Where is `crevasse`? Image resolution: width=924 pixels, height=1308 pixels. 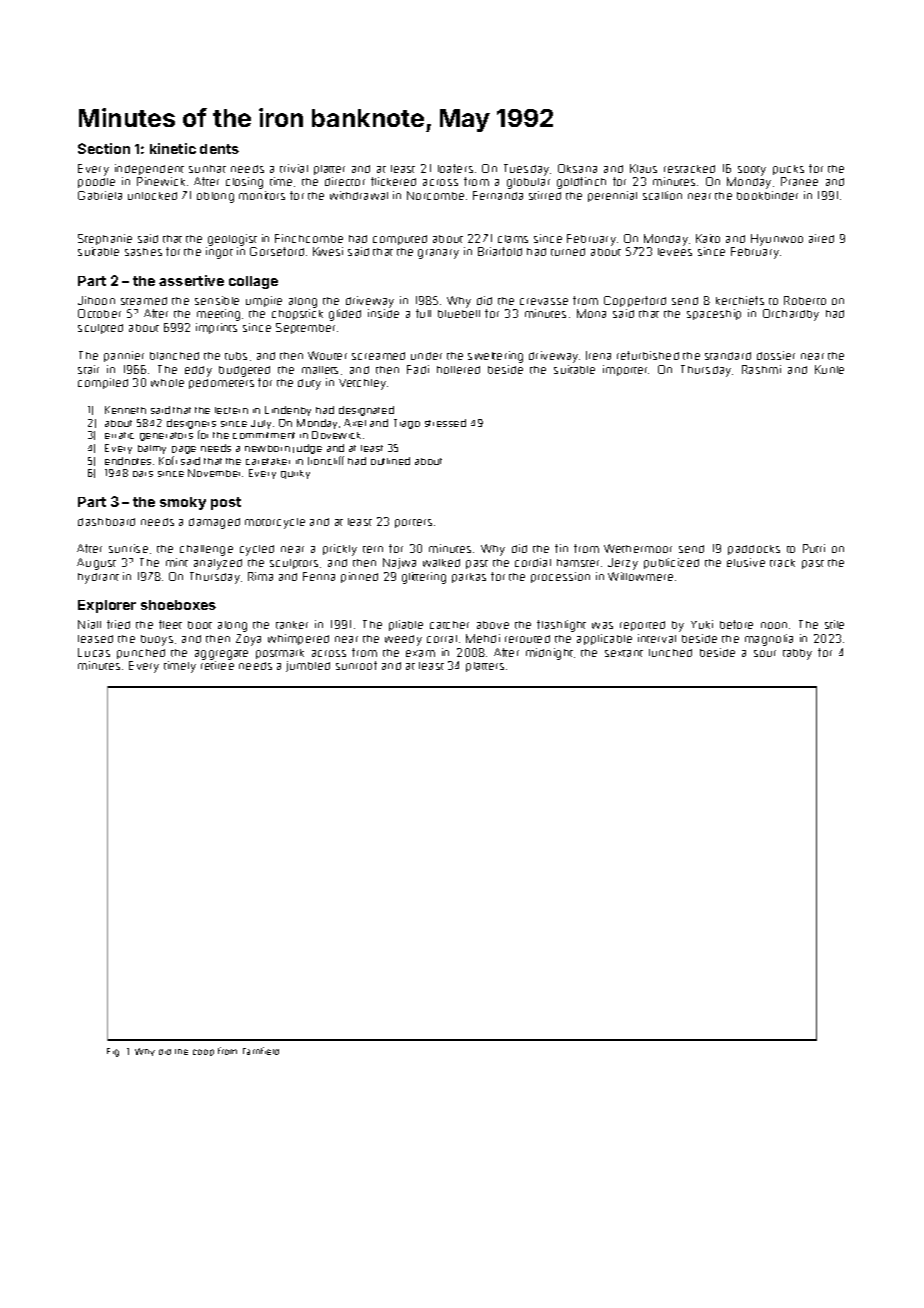
crevasse is located at coordinates (544, 301).
